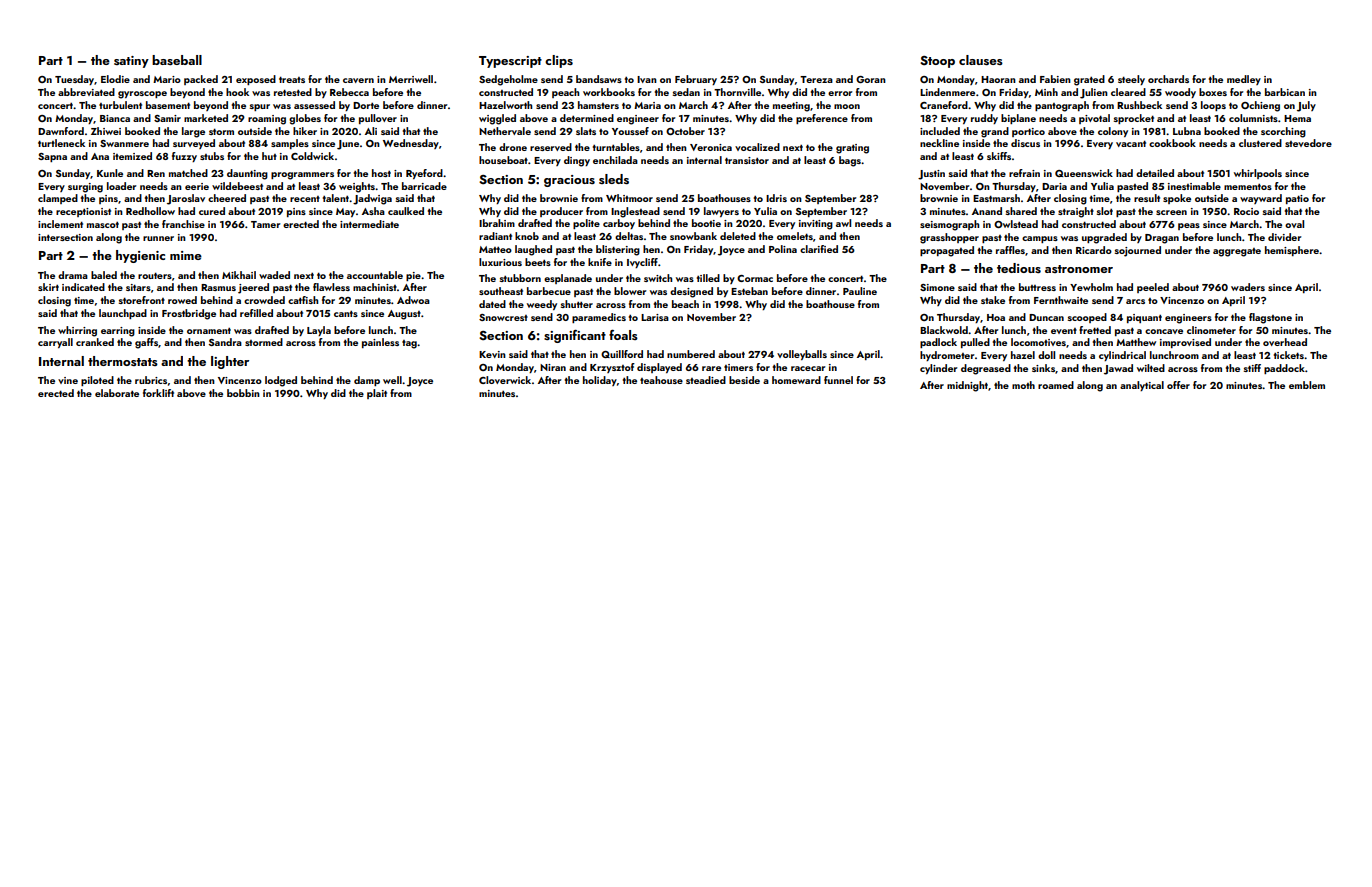  What do you see at coordinates (981, 60) in the screenshot?
I see `clauses` at bounding box center [981, 60].
